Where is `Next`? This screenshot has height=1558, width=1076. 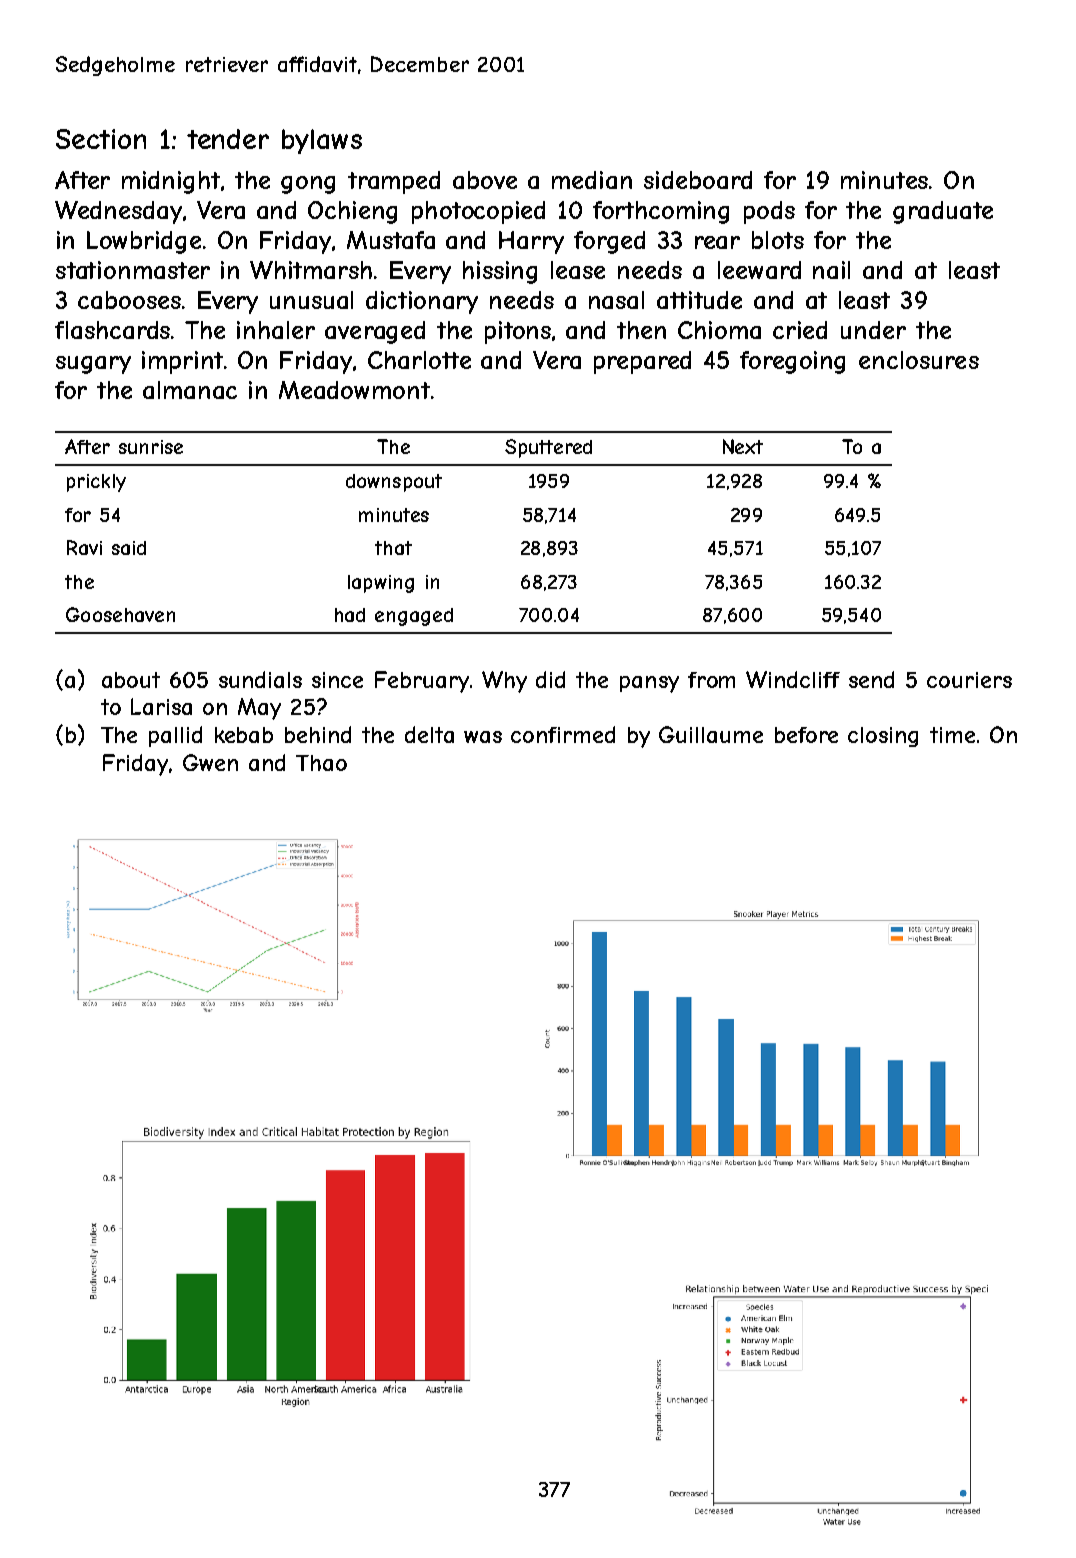 Next is located at coordinates (743, 446).
